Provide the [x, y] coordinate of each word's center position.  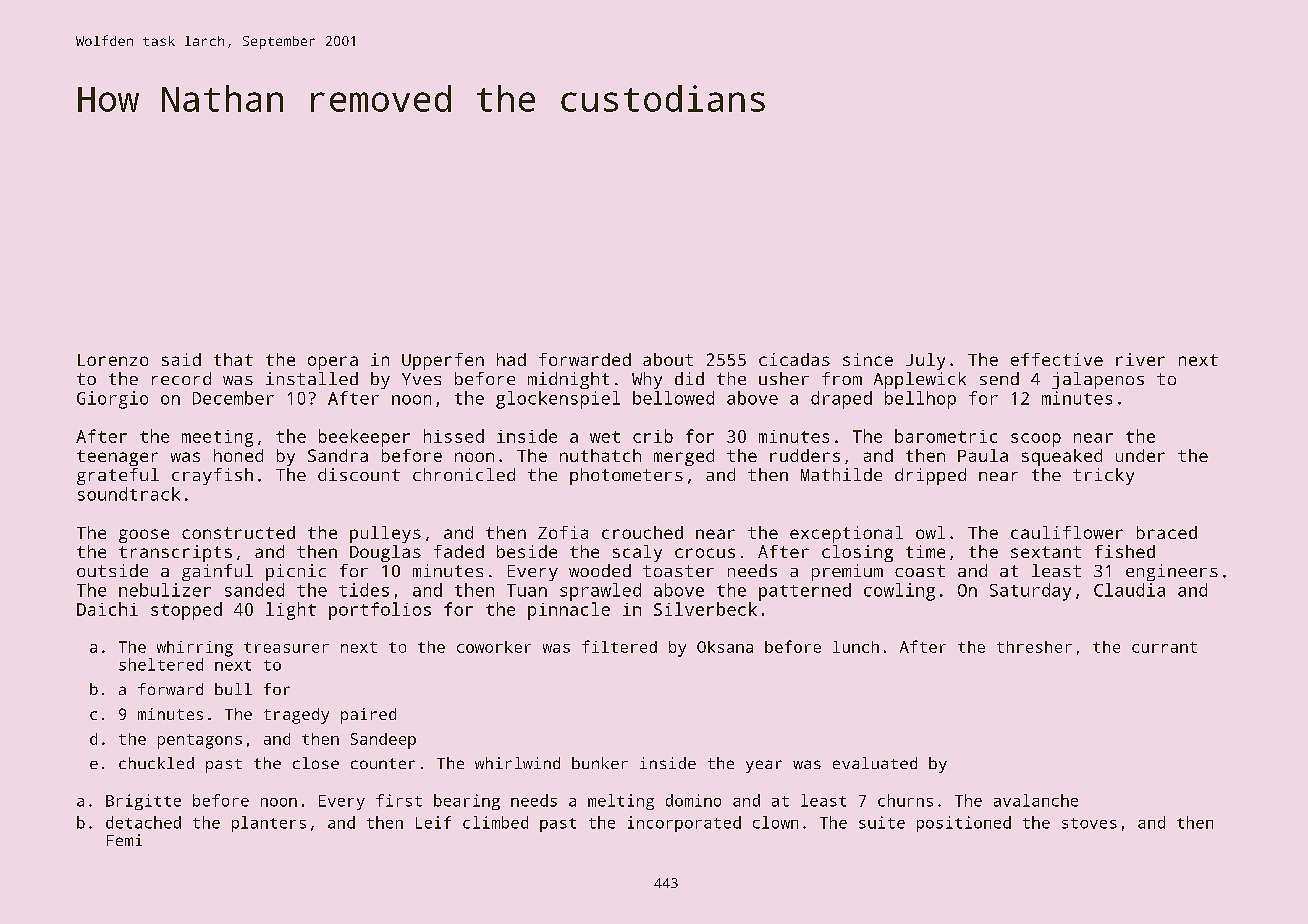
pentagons [200, 741]
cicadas [794, 359]
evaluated [875, 763]
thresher [1034, 647]
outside [112, 570]
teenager [117, 458]
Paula [983, 455]
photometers [626, 476]
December [233, 398]
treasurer [286, 647]
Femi [124, 840]
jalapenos [1098, 380]
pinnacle [569, 611]
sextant [1046, 552]
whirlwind [517, 763]
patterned [805, 592]
